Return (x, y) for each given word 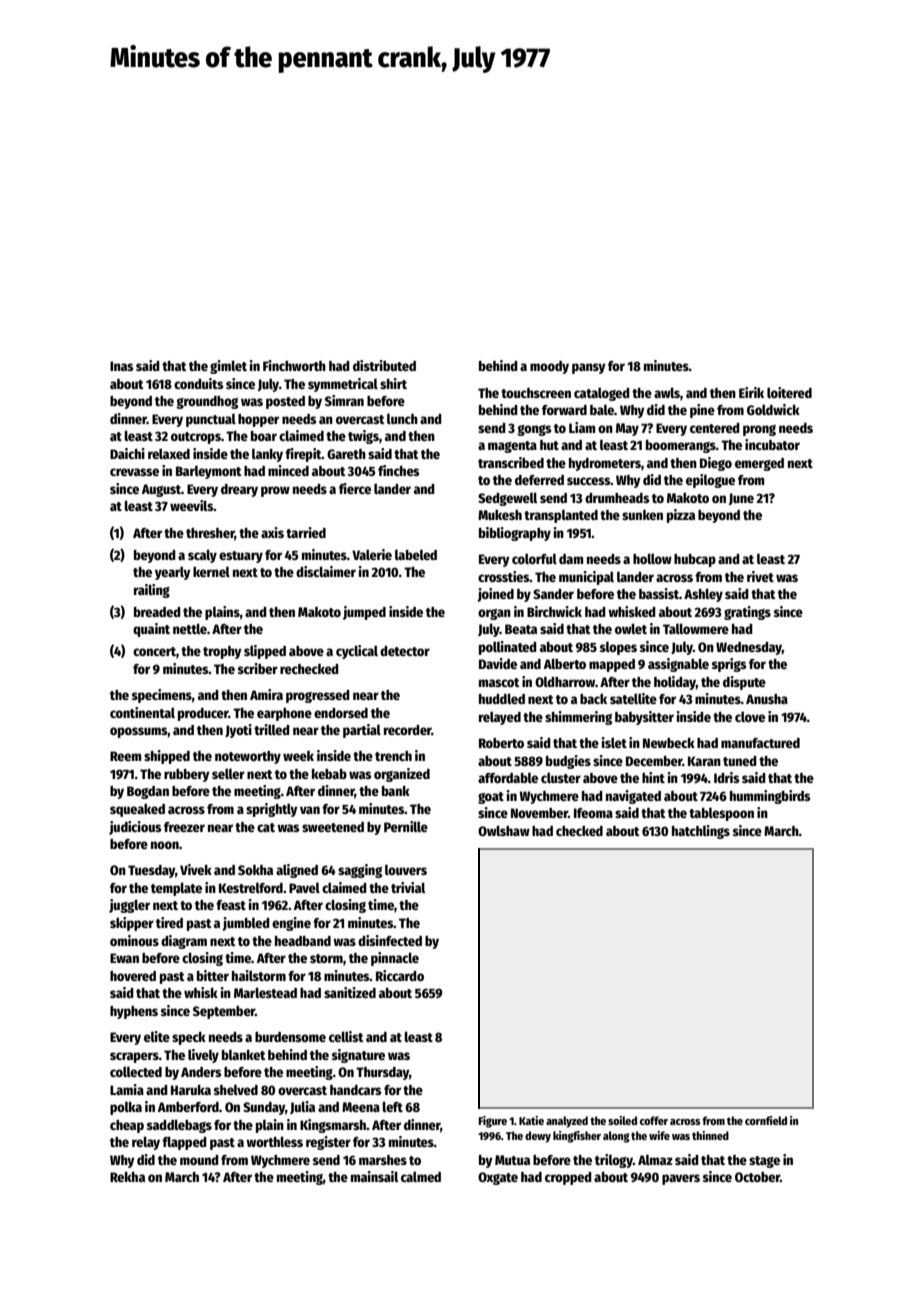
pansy (589, 368)
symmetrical (343, 385)
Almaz (655, 1159)
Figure (492, 1122)
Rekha (127, 1177)
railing (152, 591)
